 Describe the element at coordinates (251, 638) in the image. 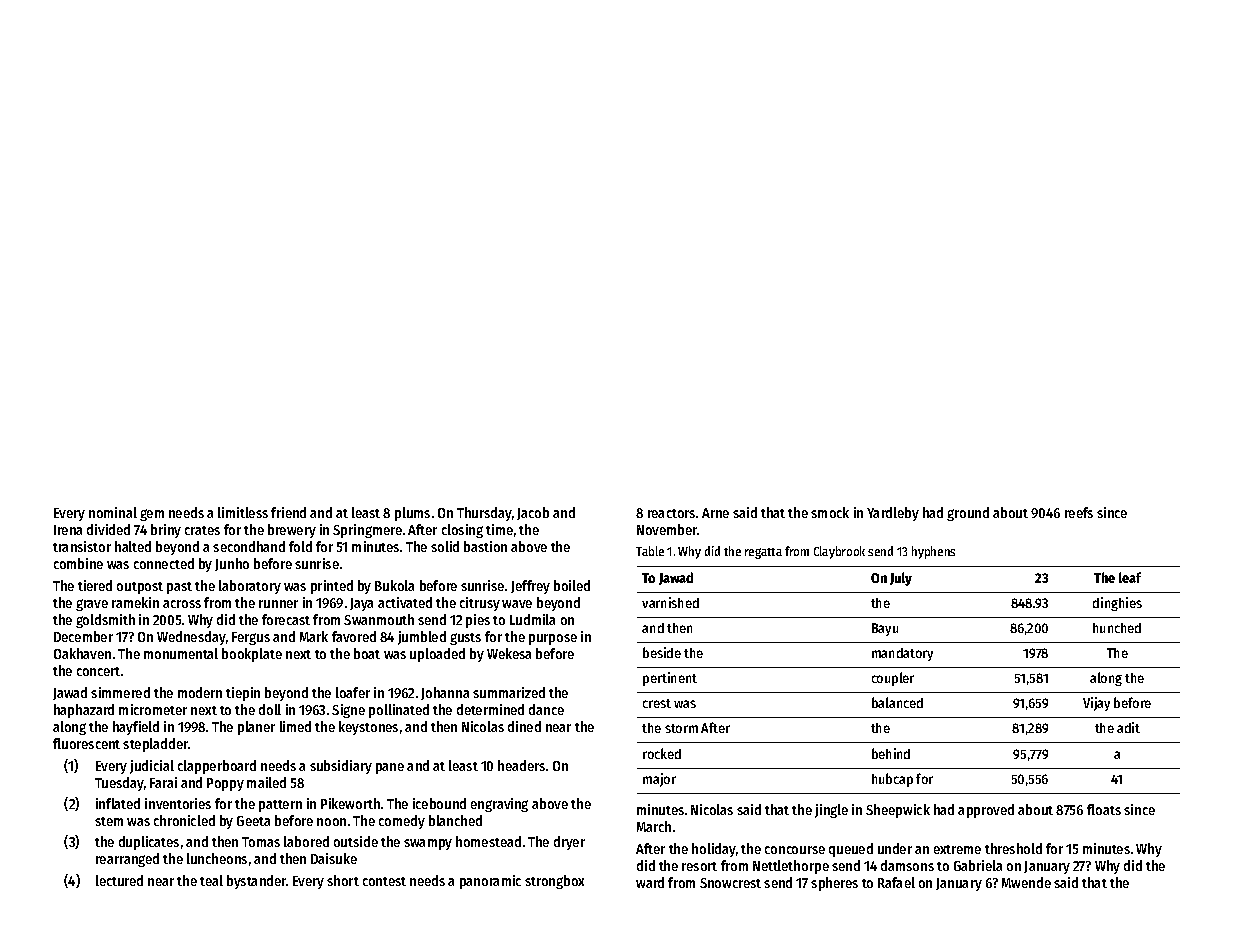

I see `Fergus` at that location.
